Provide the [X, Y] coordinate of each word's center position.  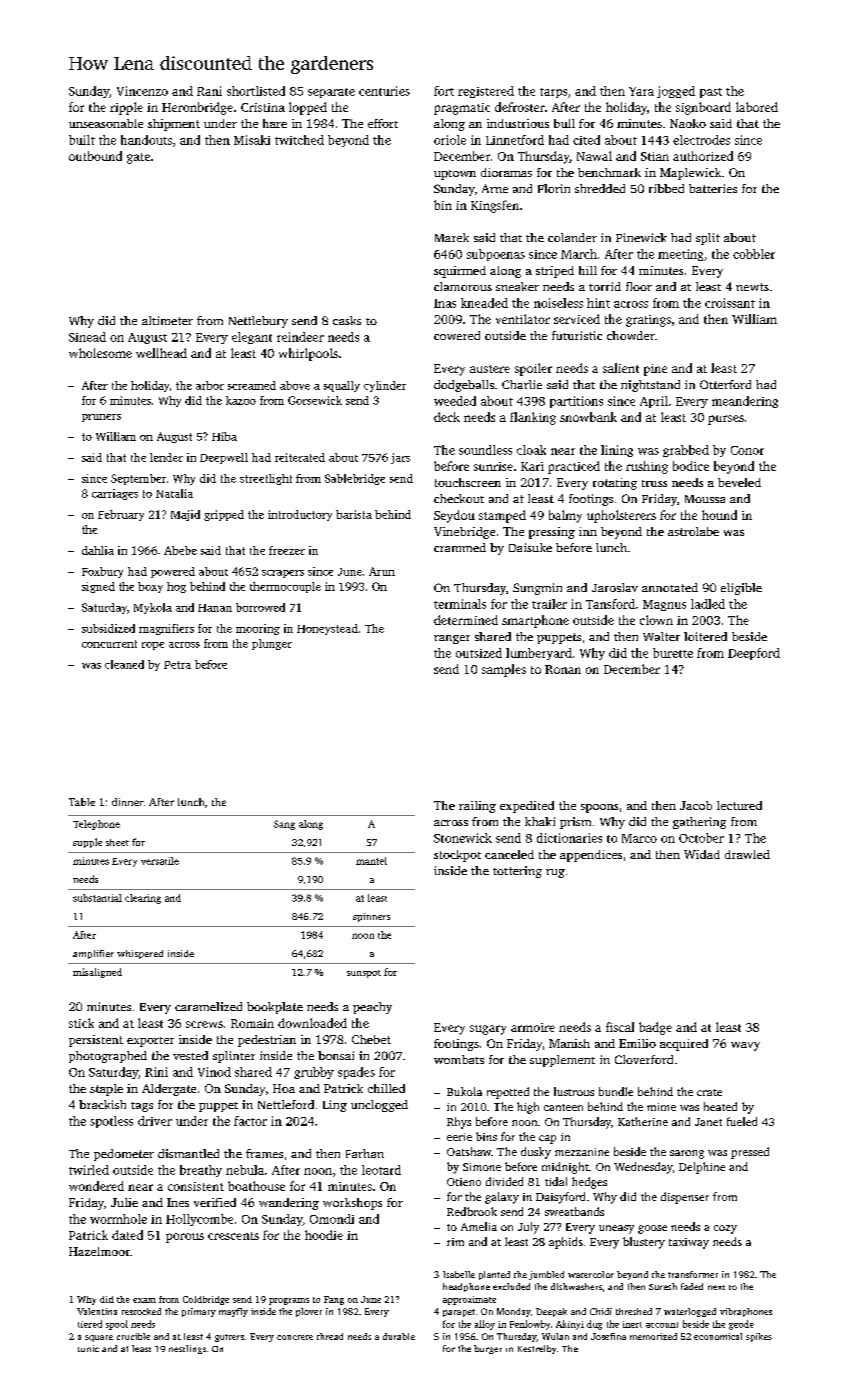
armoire [533, 1027]
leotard [381, 1170]
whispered [140, 954]
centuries [384, 91]
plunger [272, 644]
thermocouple [285, 587]
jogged [676, 92]
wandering [289, 1204]
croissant [730, 303]
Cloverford [644, 1059]
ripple [126, 108]
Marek [452, 237]
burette [673, 653]
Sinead [87, 337]
